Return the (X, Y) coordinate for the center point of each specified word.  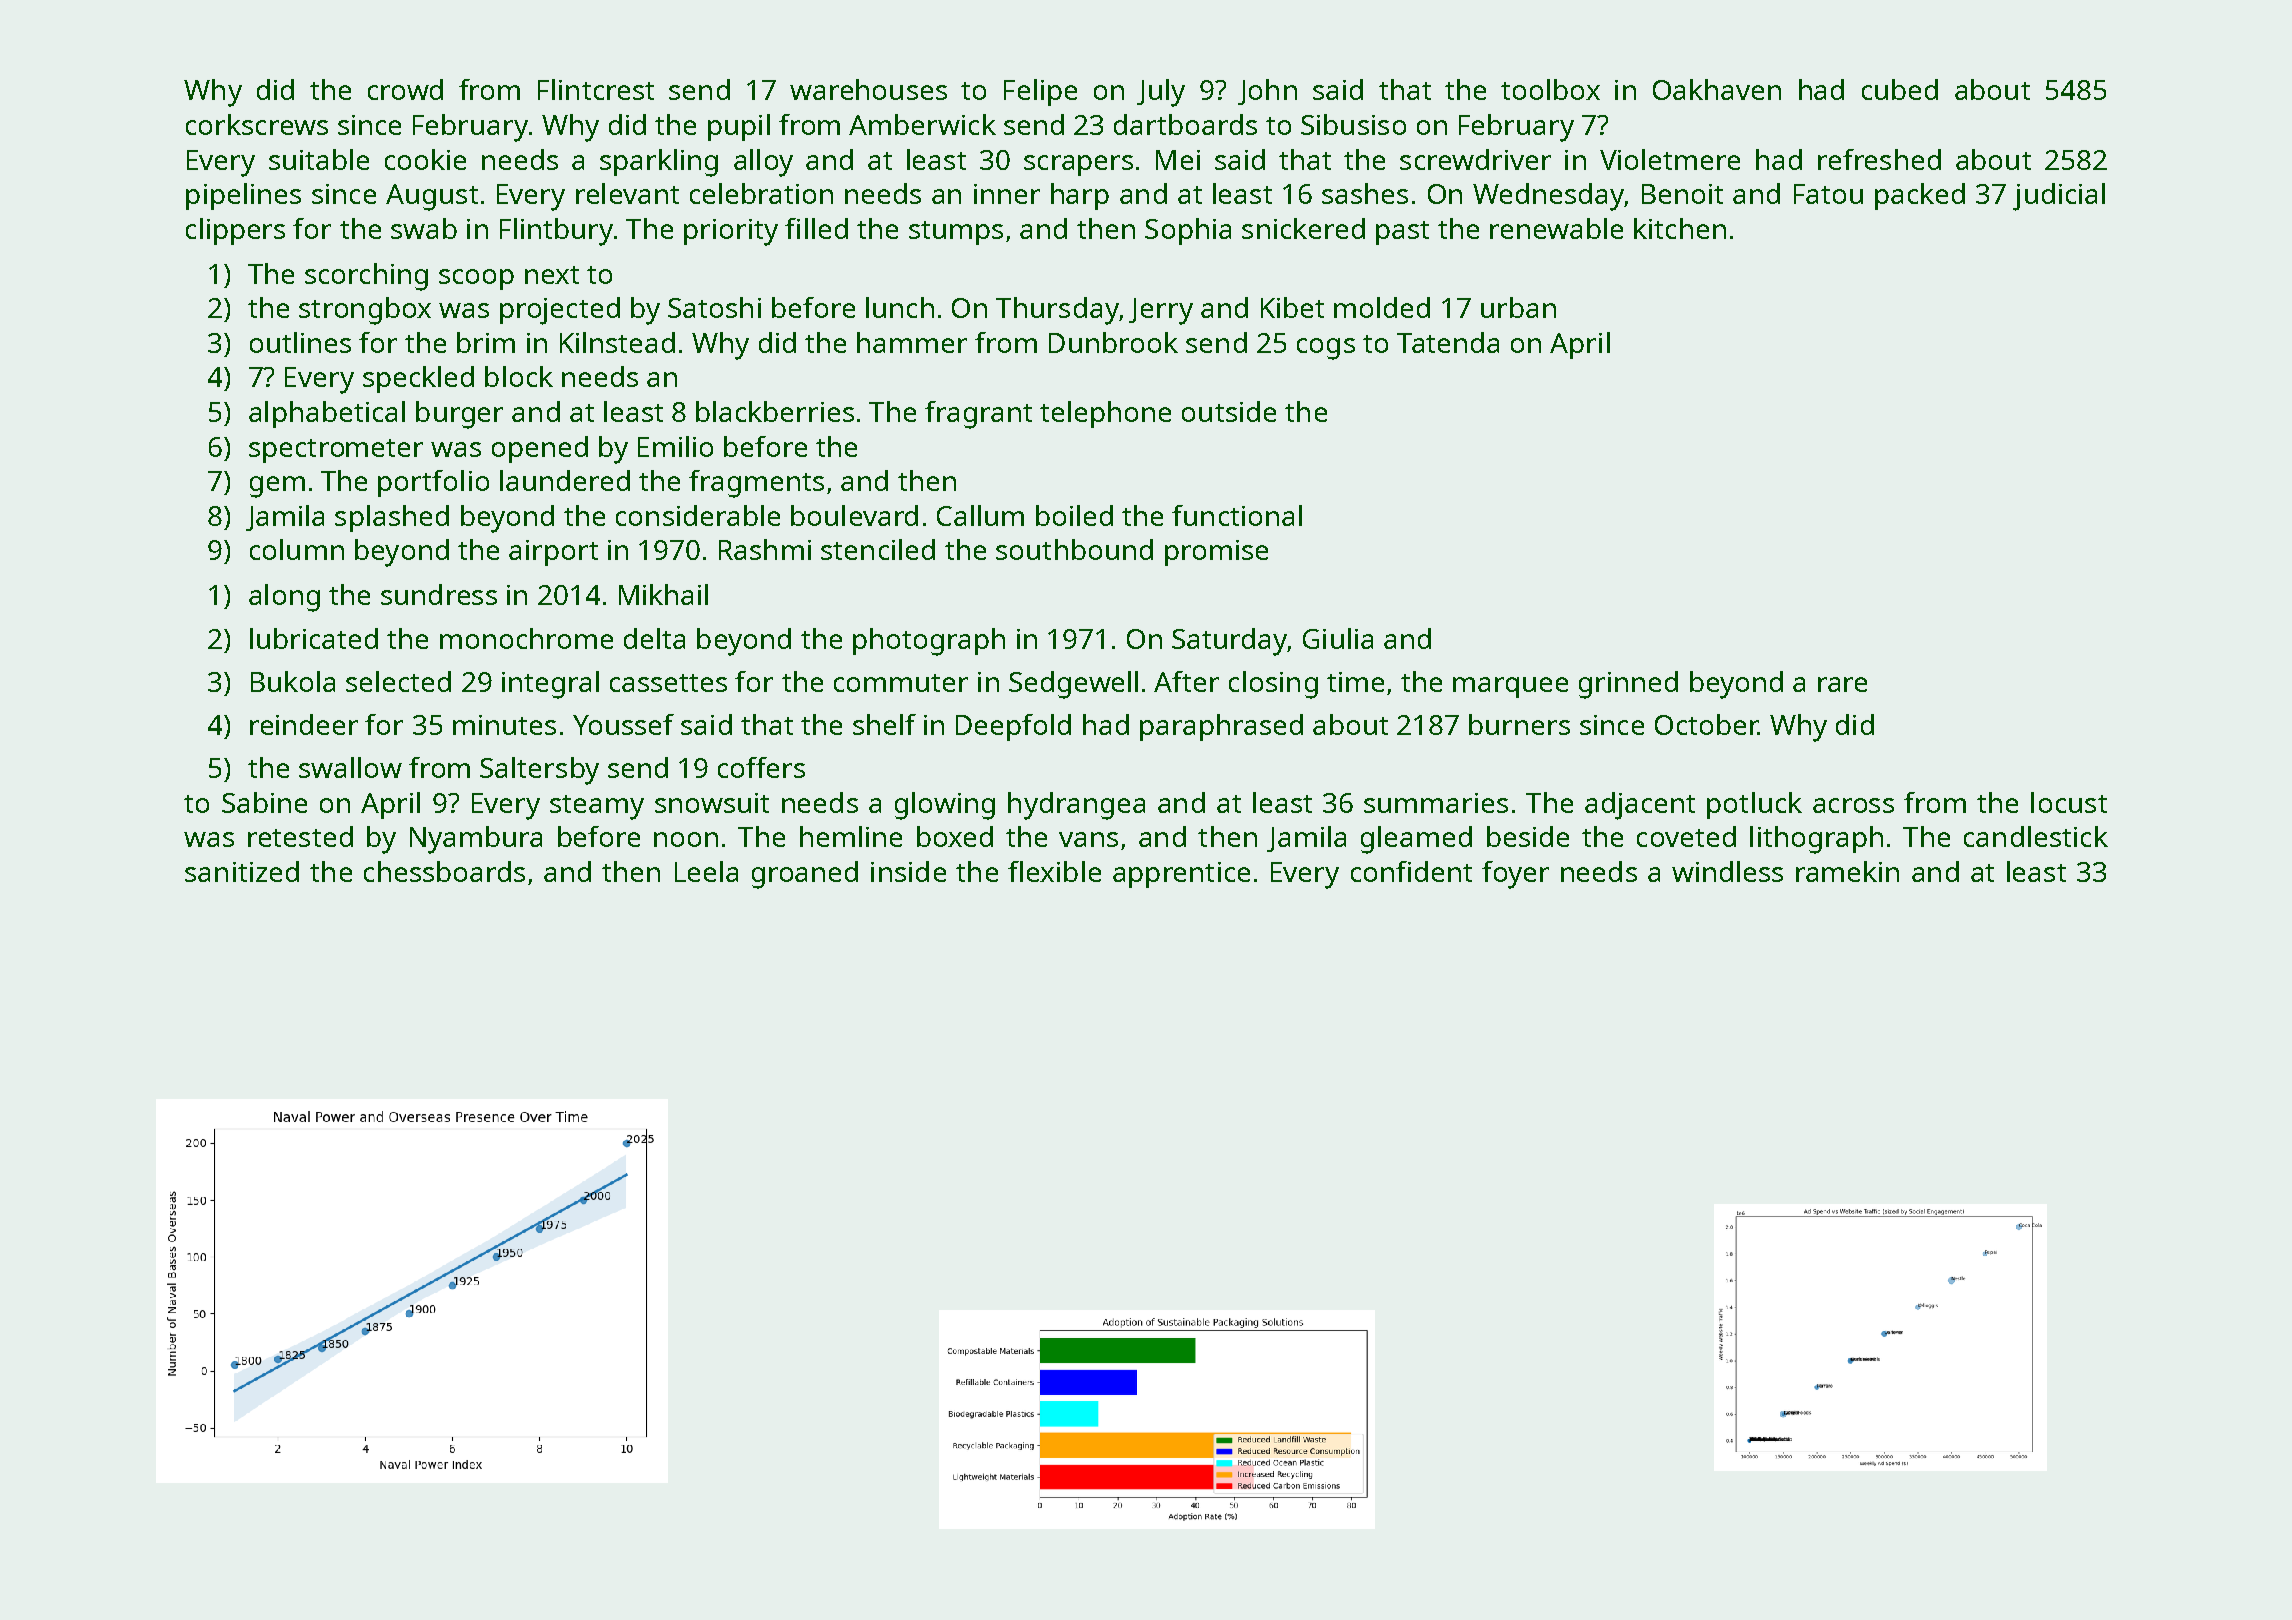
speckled (418, 379)
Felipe (1040, 92)
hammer (912, 342)
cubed (1900, 89)
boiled (1074, 515)
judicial (2059, 197)
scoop (476, 279)
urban (1518, 307)
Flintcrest (596, 89)
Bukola (293, 681)
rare (1842, 684)
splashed (392, 518)
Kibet (1292, 307)
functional (1237, 515)
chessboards (444, 871)
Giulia (1338, 638)
